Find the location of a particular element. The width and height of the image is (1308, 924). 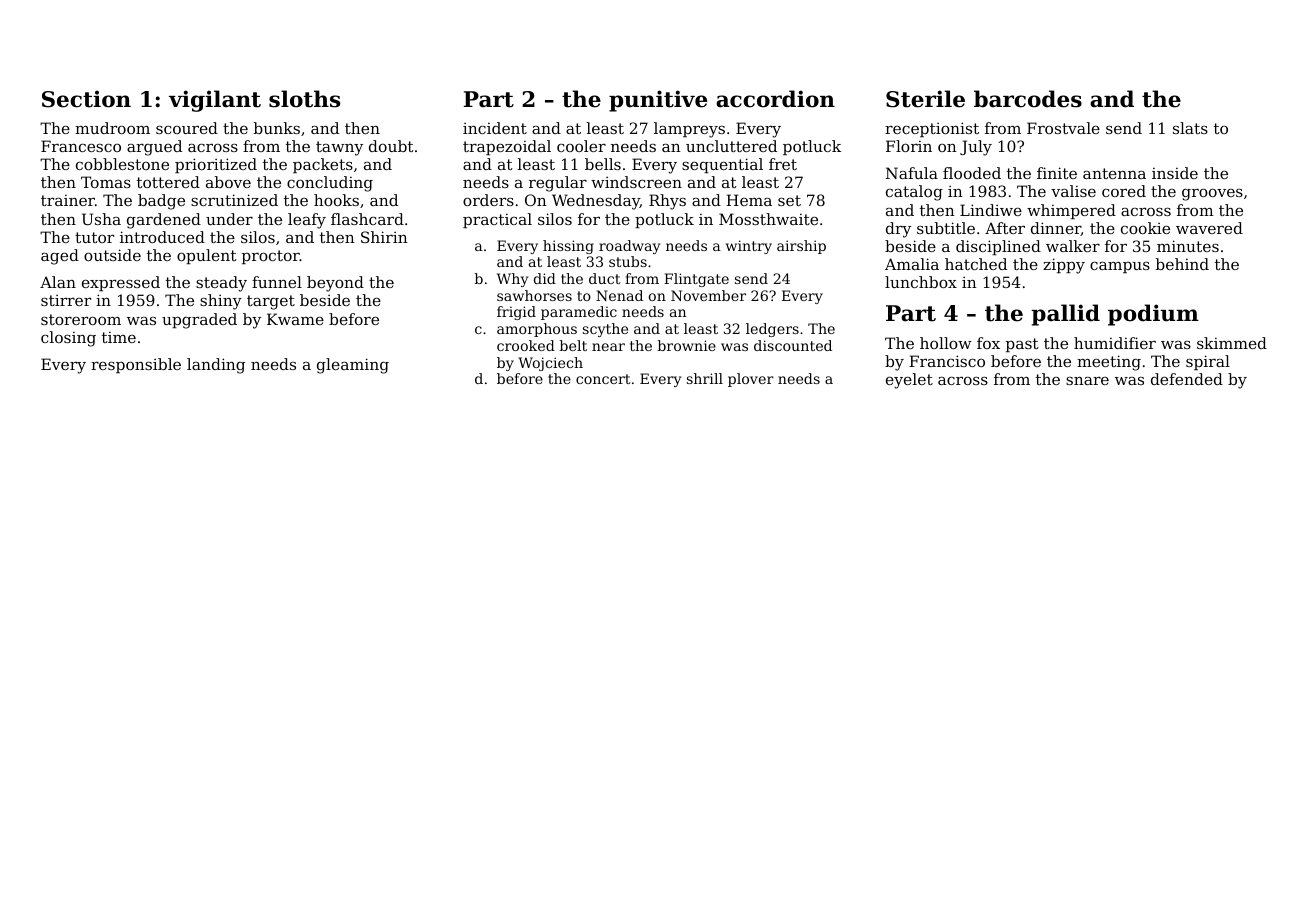

plover is located at coordinates (751, 380).
